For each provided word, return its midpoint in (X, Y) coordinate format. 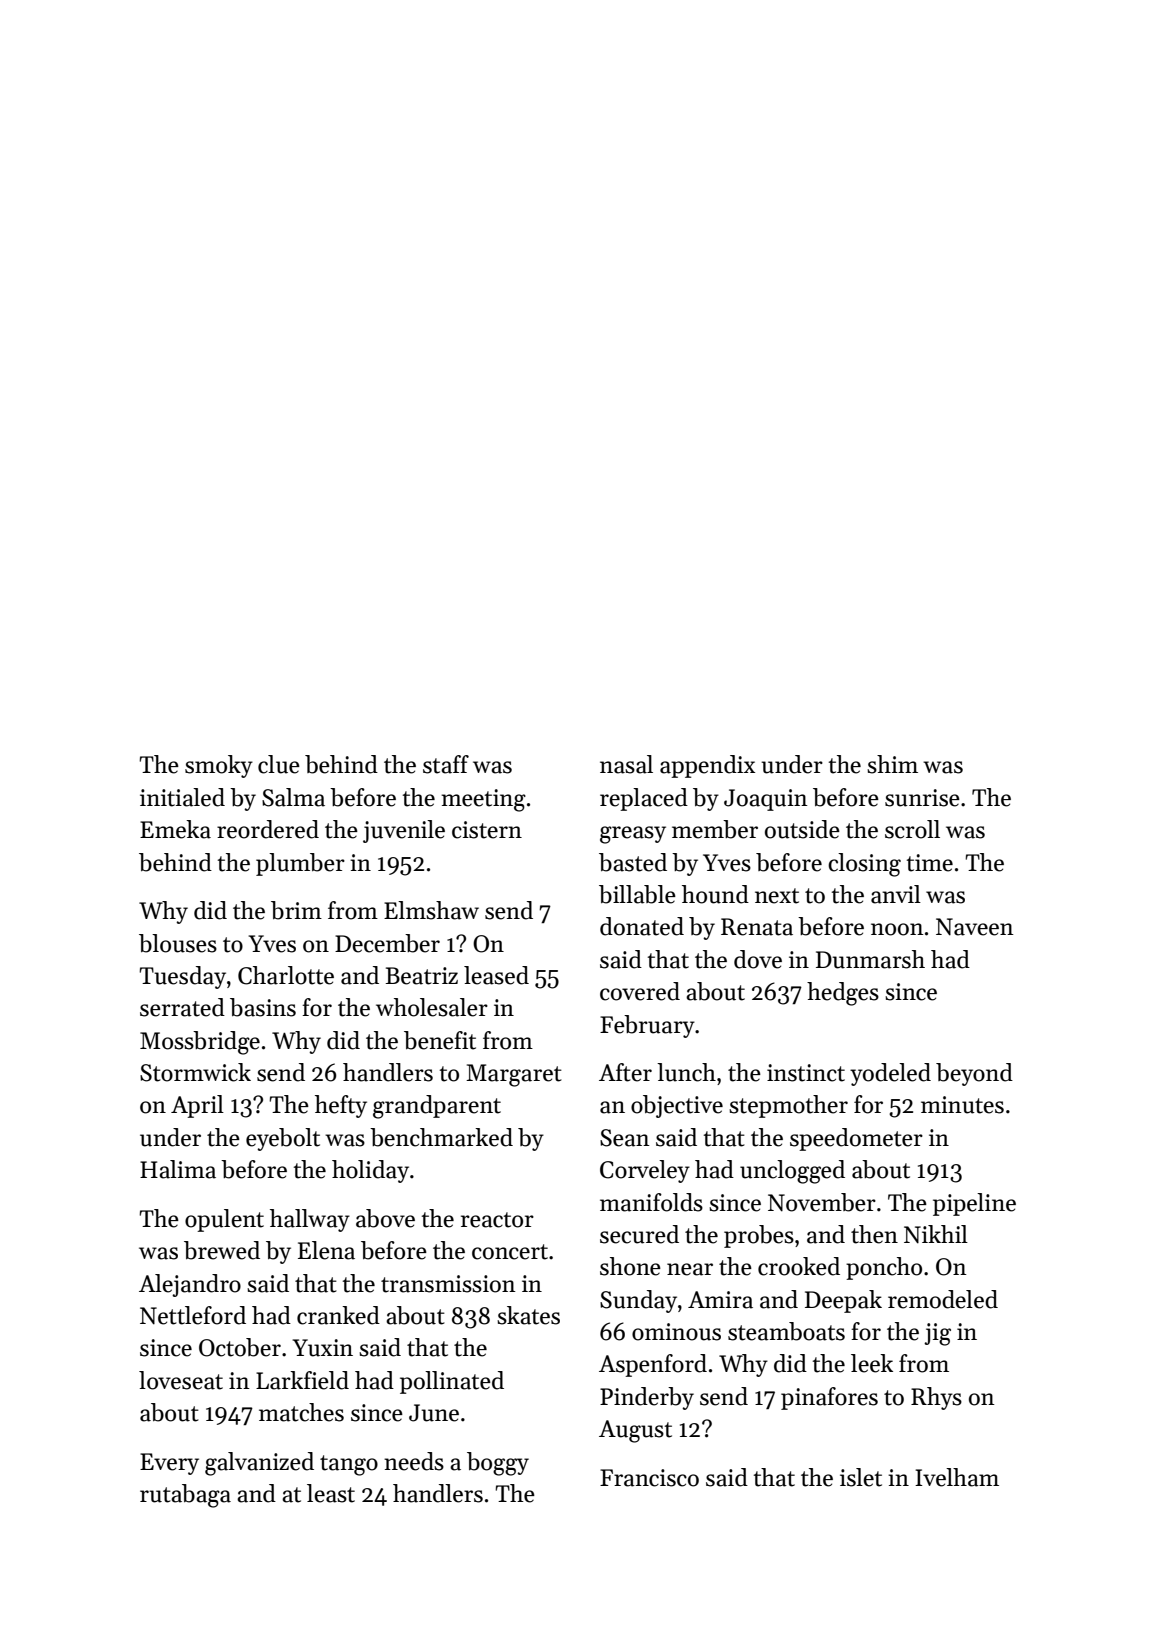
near (690, 1269)
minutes (962, 1105)
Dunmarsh (870, 959)
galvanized (259, 1464)
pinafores (829, 1398)
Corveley (645, 1171)
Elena (326, 1250)
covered (640, 991)
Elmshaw (431, 910)
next (777, 896)
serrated (182, 1007)
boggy (498, 1464)
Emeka (175, 829)
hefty (341, 1106)
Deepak (843, 1301)
